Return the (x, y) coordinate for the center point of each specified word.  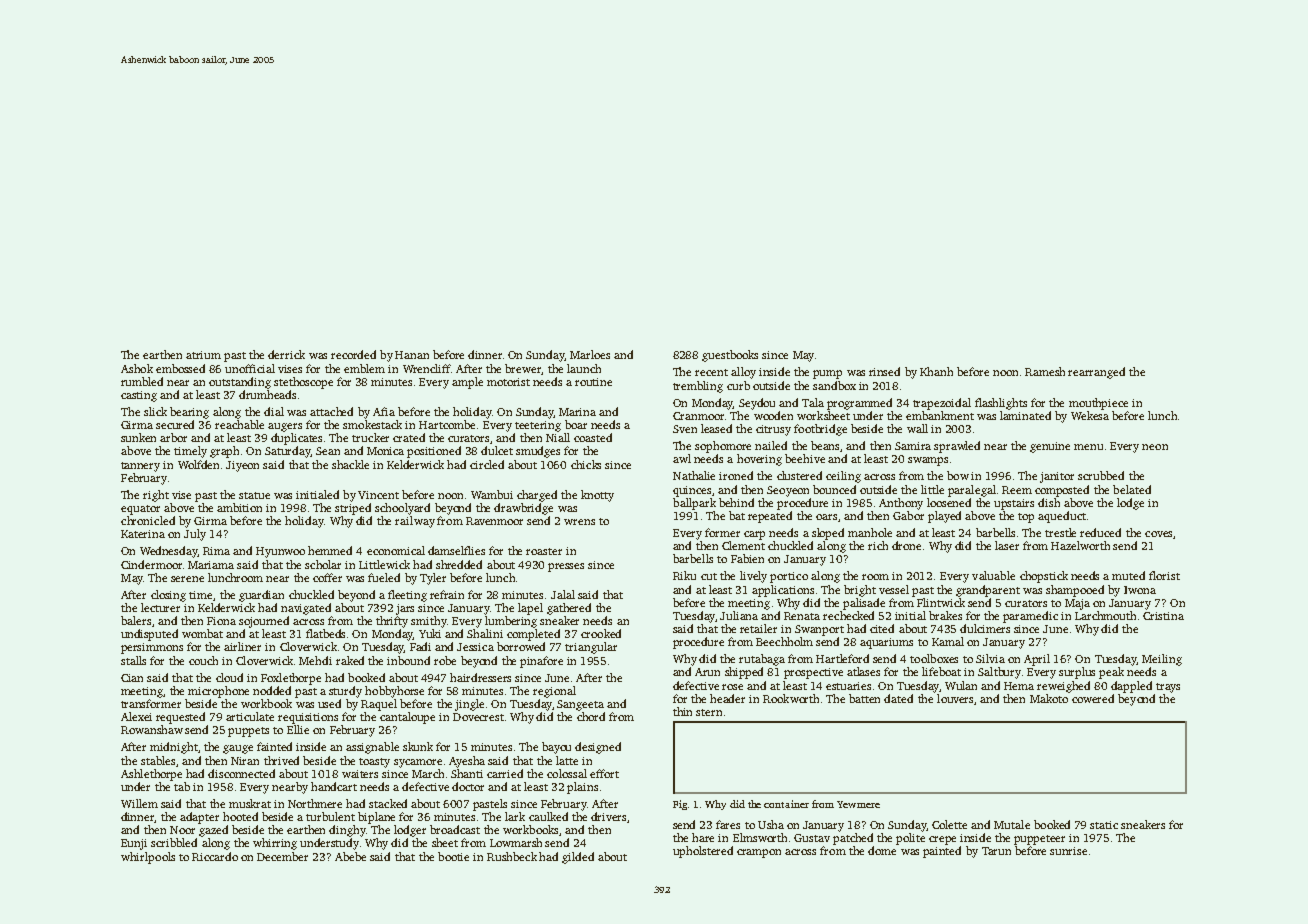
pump (827, 374)
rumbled (142, 381)
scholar (323, 564)
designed (598, 748)
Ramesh (1045, 371)
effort (604, 773)
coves (1158, 534)
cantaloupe (407, 718)
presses (566, 567)
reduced (1100, 532)
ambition (239, 507)
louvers (955, 698)
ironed (736, 475)
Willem (139, 803)
